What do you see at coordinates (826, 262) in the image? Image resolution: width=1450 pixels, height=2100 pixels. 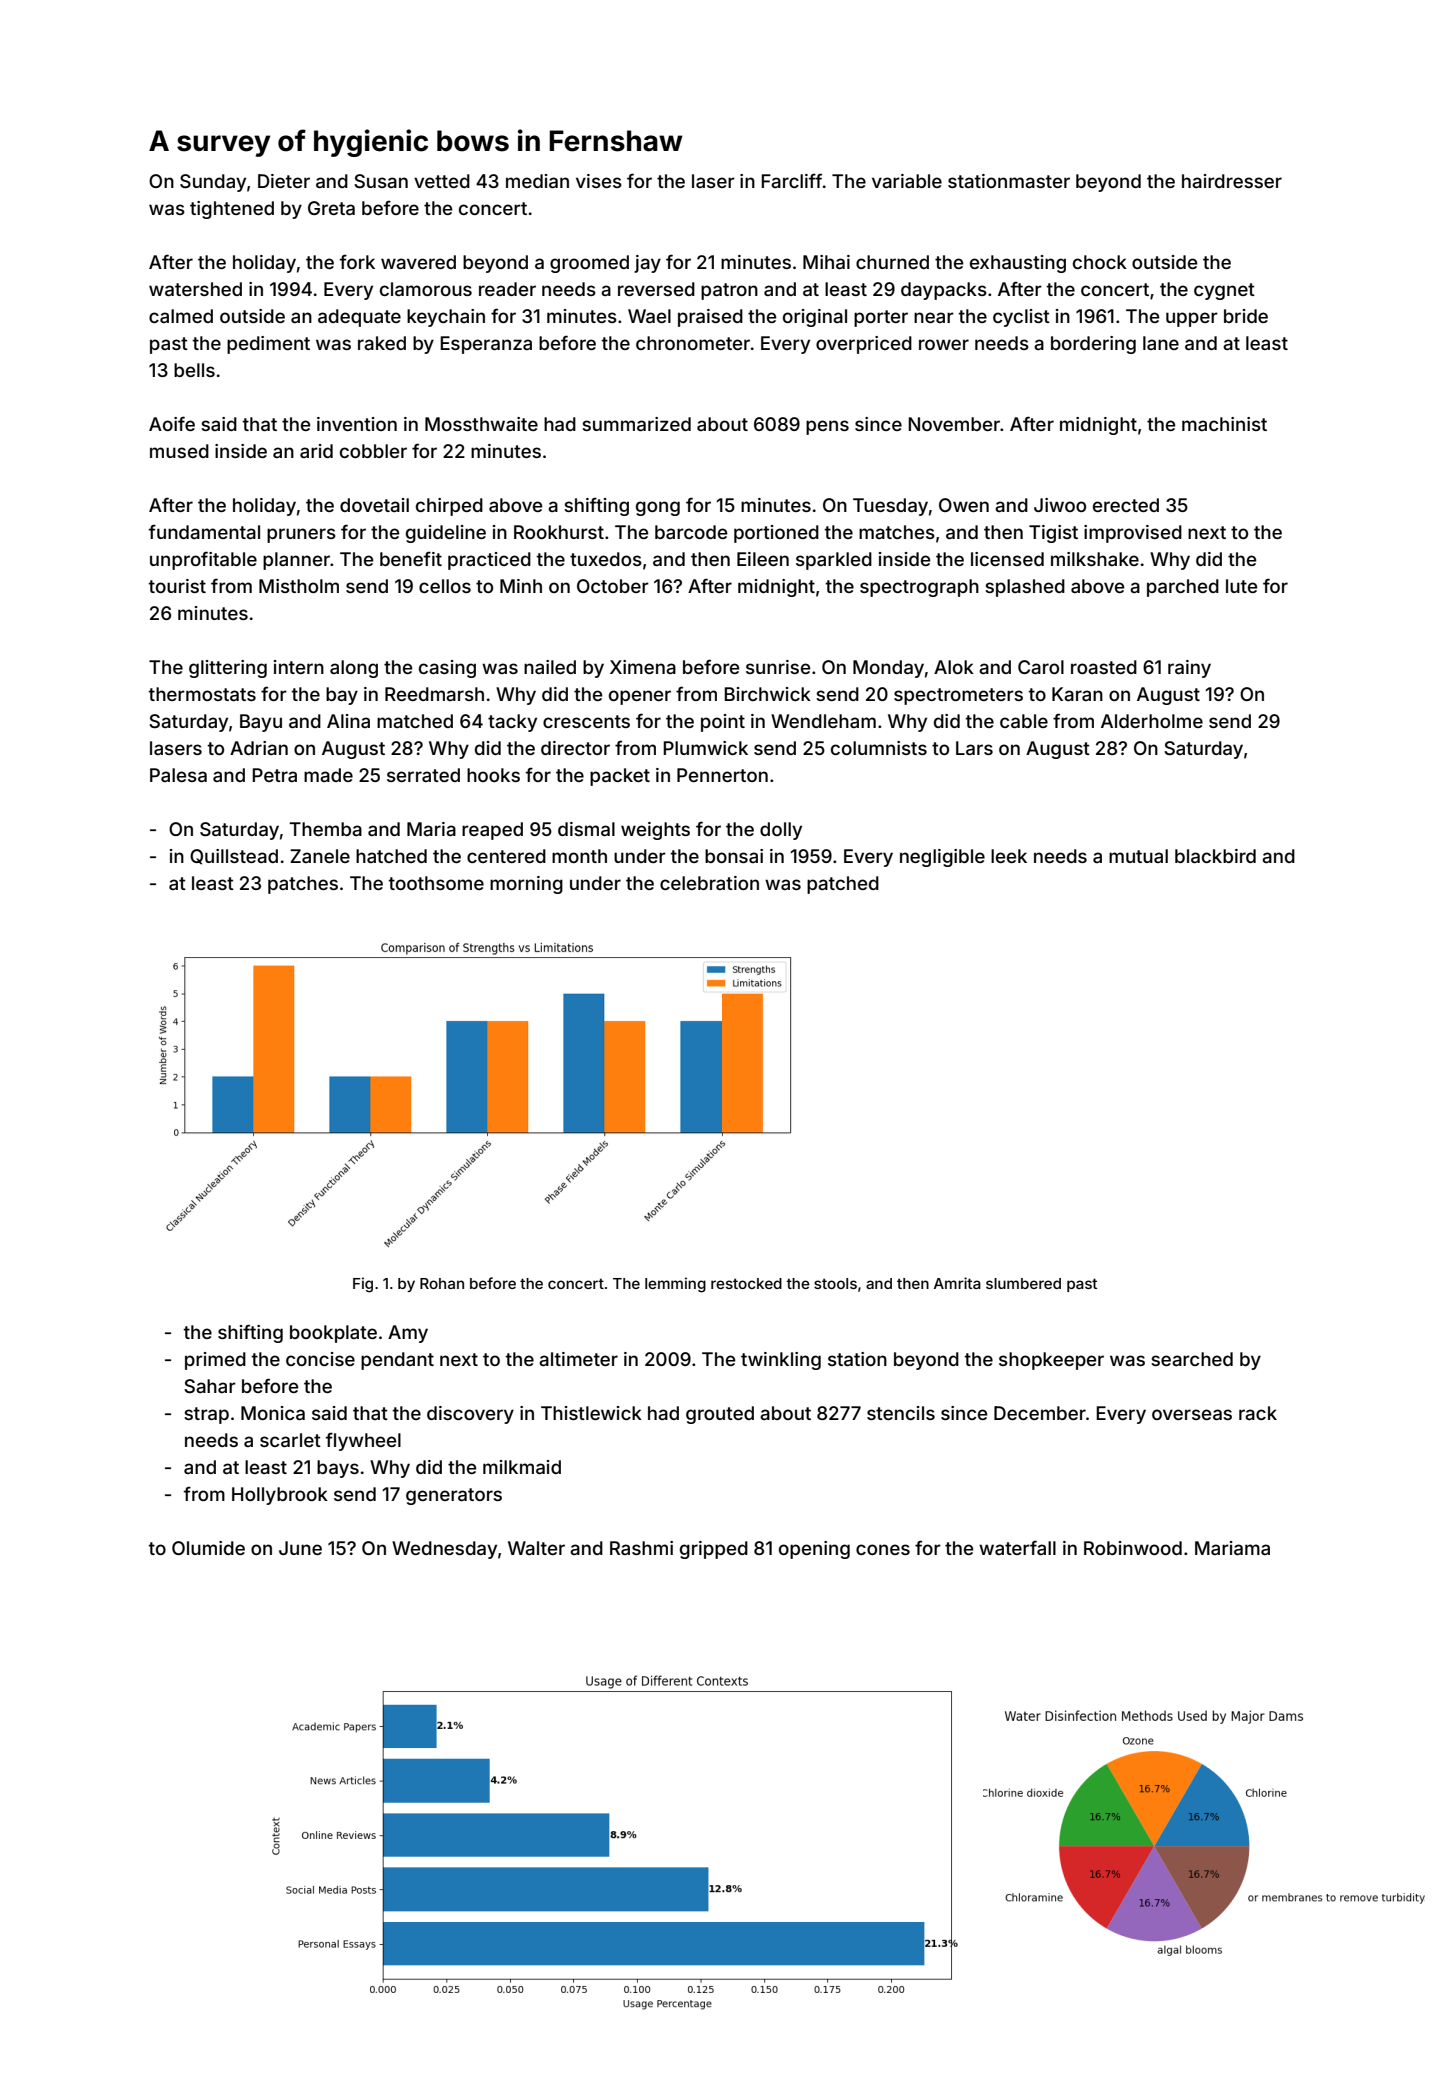 I see `Mihai` at bounding box center [826, 262].
